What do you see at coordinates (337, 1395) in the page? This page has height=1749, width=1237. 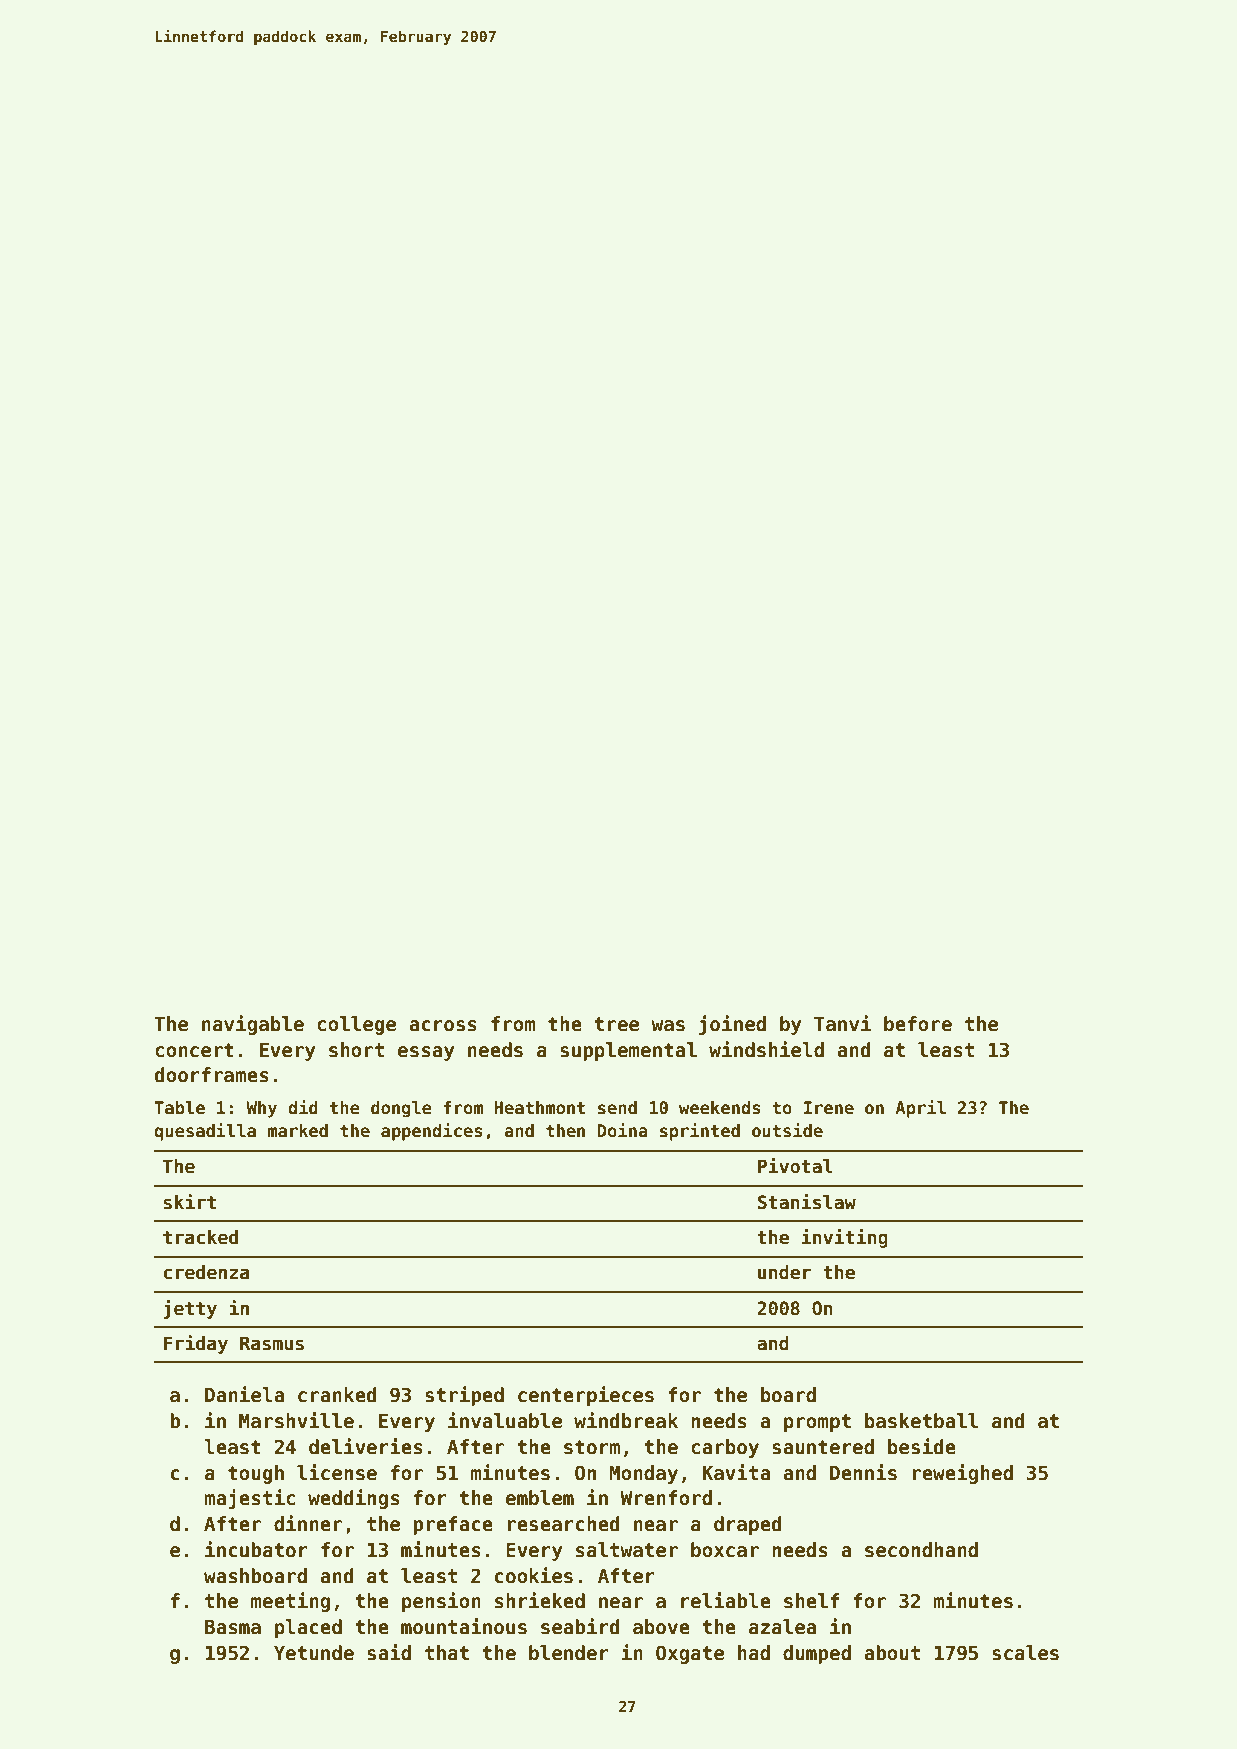 I see `cranked` at bounding box center [337, 1395].
